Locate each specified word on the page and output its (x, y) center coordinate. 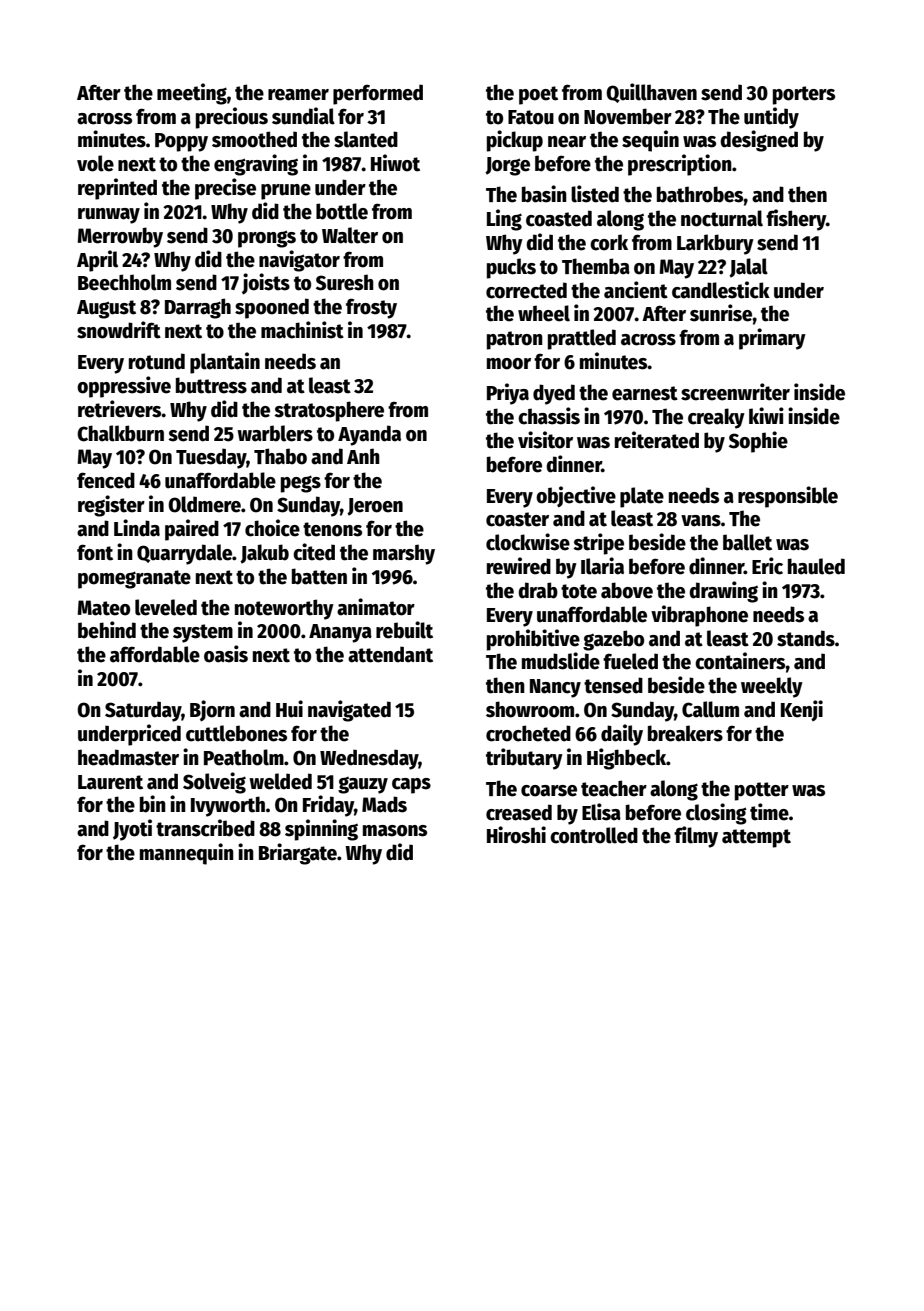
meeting (192, 94)
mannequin (187, 854)
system (203, 633)
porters (804, 95)
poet (538, 95)
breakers (685, 733)
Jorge (507, 166)
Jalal (748, 268)
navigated (349, 711)
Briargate (298, 854)
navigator (299, 261)
